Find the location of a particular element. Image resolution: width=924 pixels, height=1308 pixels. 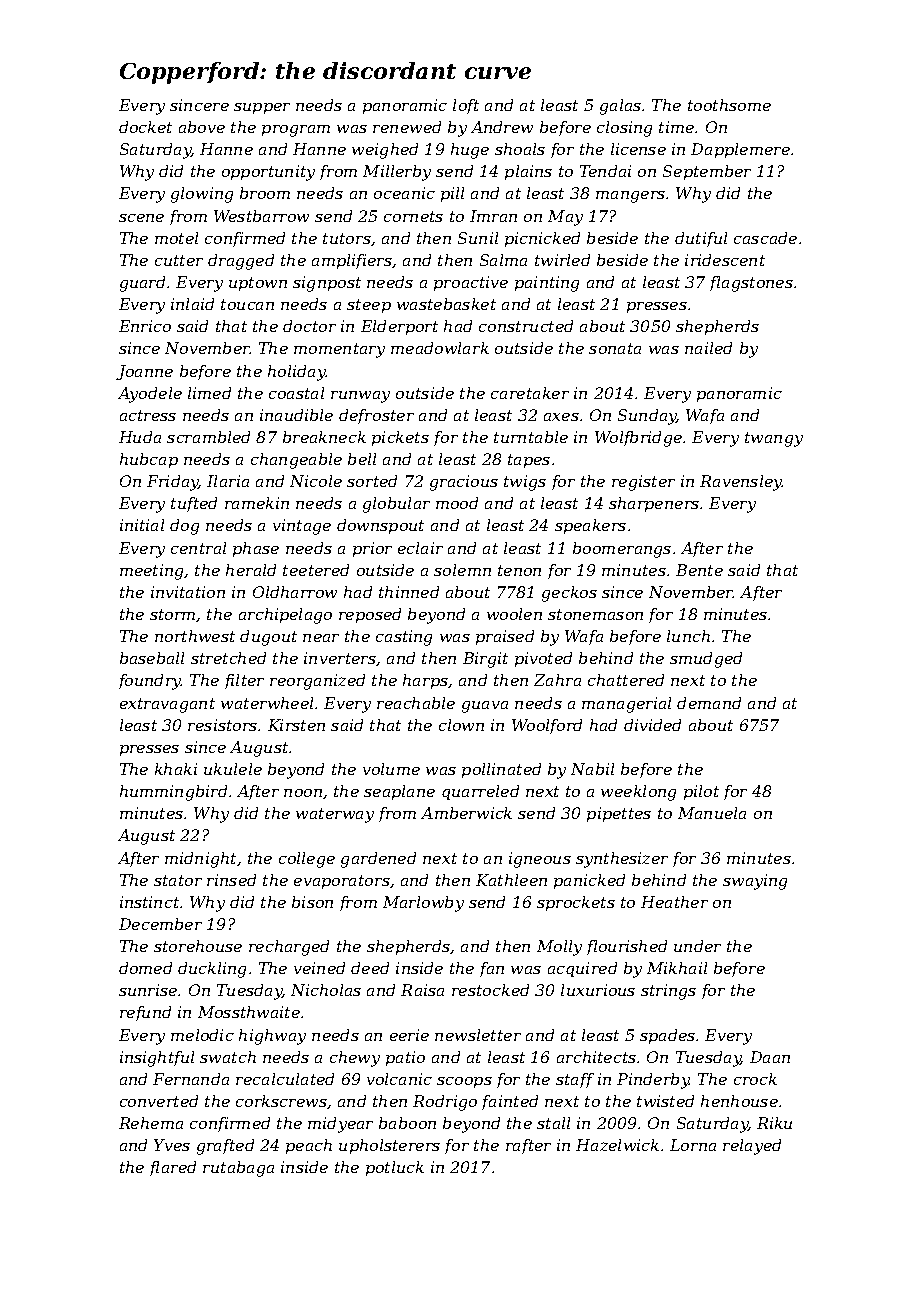

limed is located at coordinates (209, 393).
